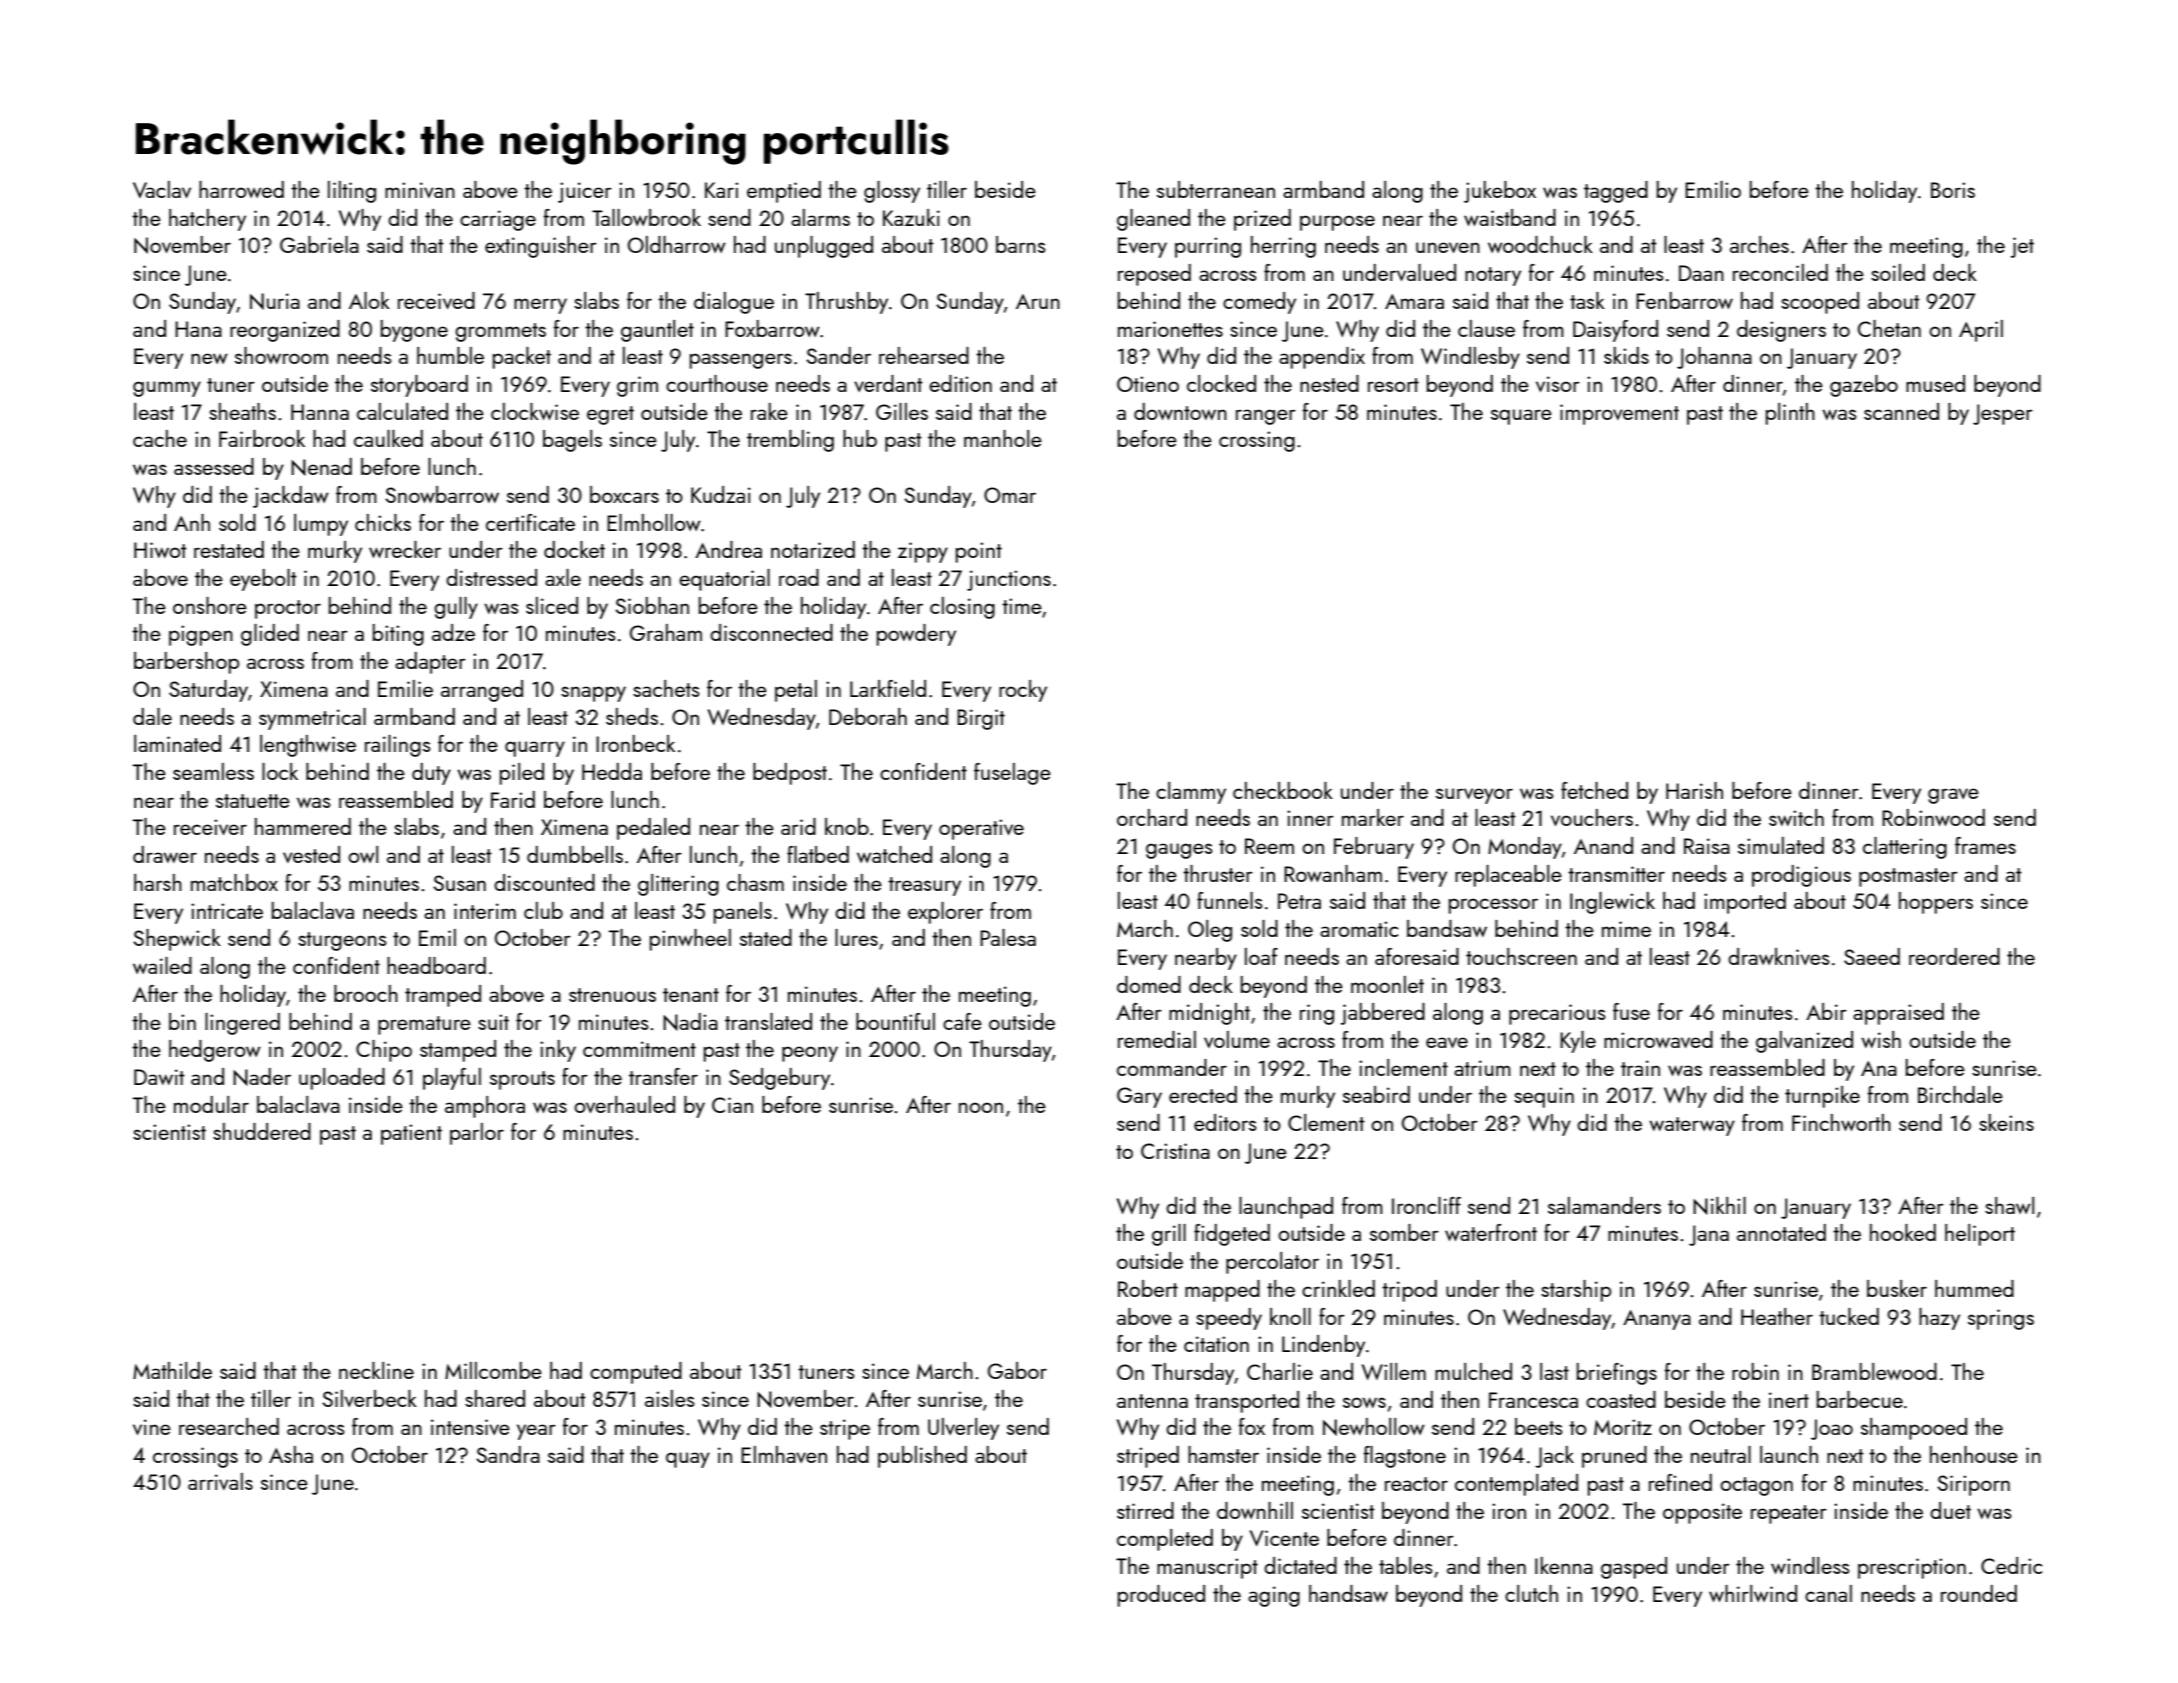 The width and height of the image is (2178, 1683). What do you see at coordinates (430, 663) in the image?
I see `adapter` at bounding box center [430, 663].
